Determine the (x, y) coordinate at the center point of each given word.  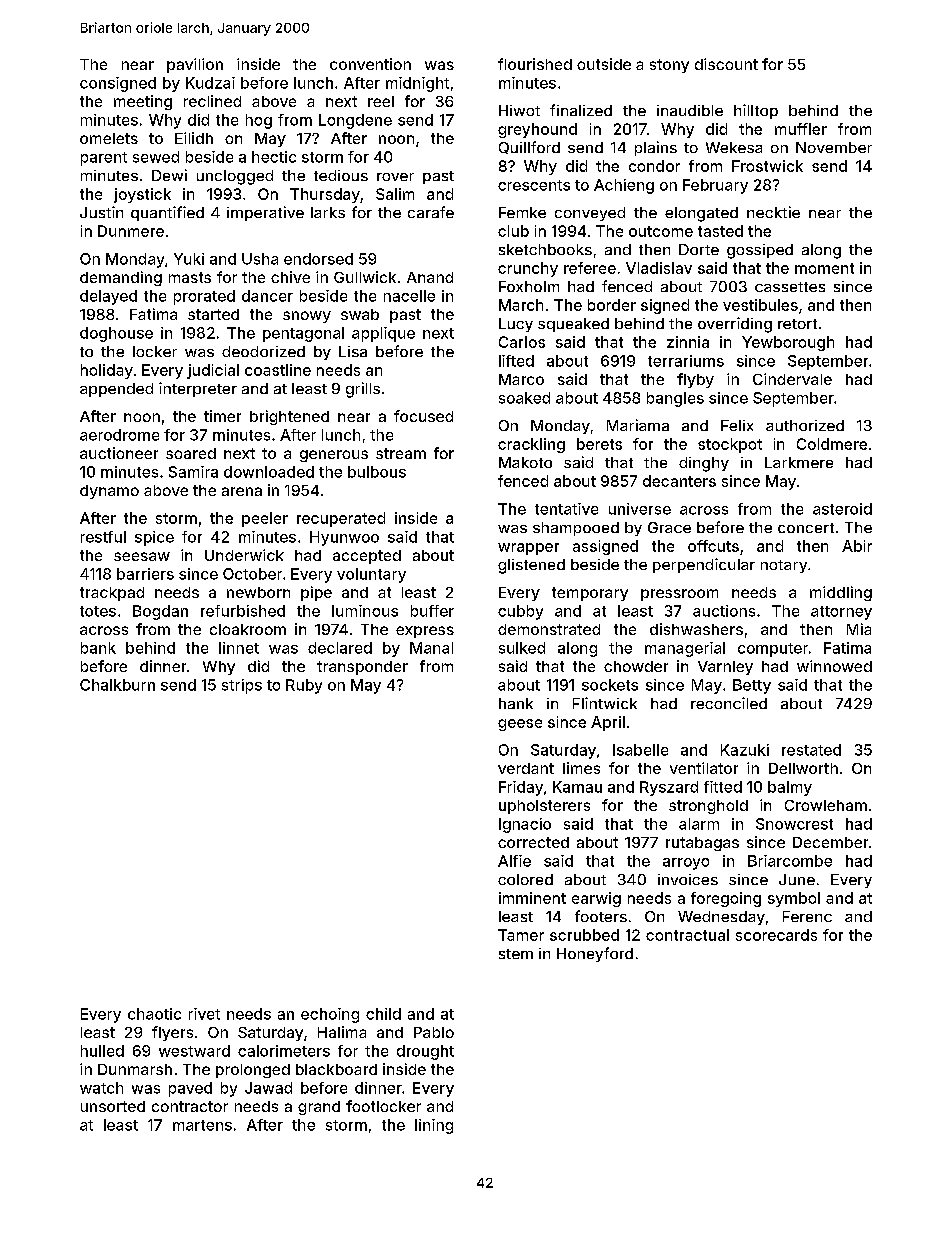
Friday (521, 788)
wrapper (528, 549)
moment (824, 268)
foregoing (726, 899)
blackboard (336, 1069)
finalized (581, 110)
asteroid (842, 509)
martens (202, 1125)
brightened (289, 417)
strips (242, 686)
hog (259, 121)
